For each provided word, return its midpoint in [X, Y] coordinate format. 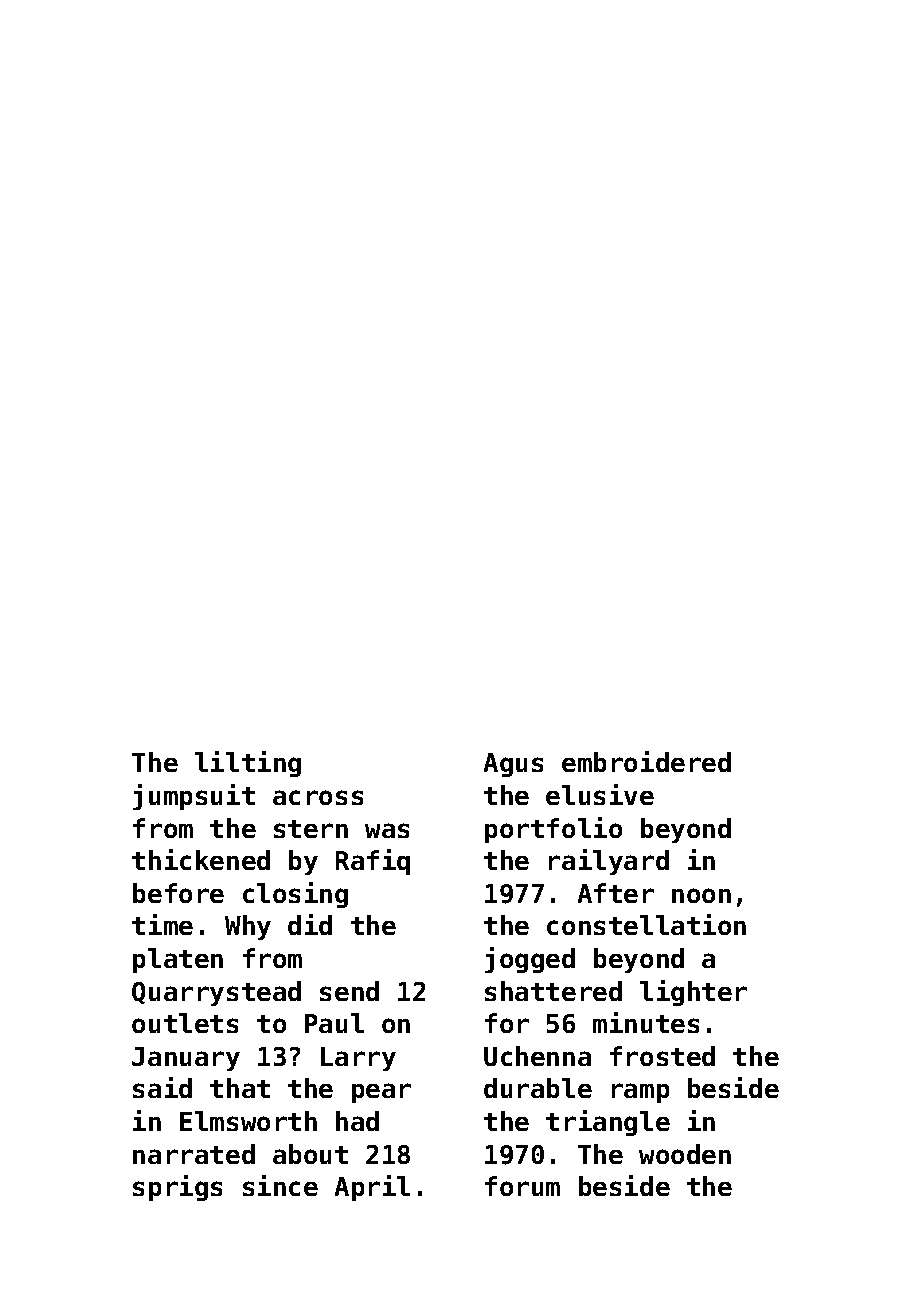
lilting [248, 764]
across [318, 797]
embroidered [646, 761]
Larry [358, 1059]
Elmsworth [248, 1121]
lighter [693, 993]
